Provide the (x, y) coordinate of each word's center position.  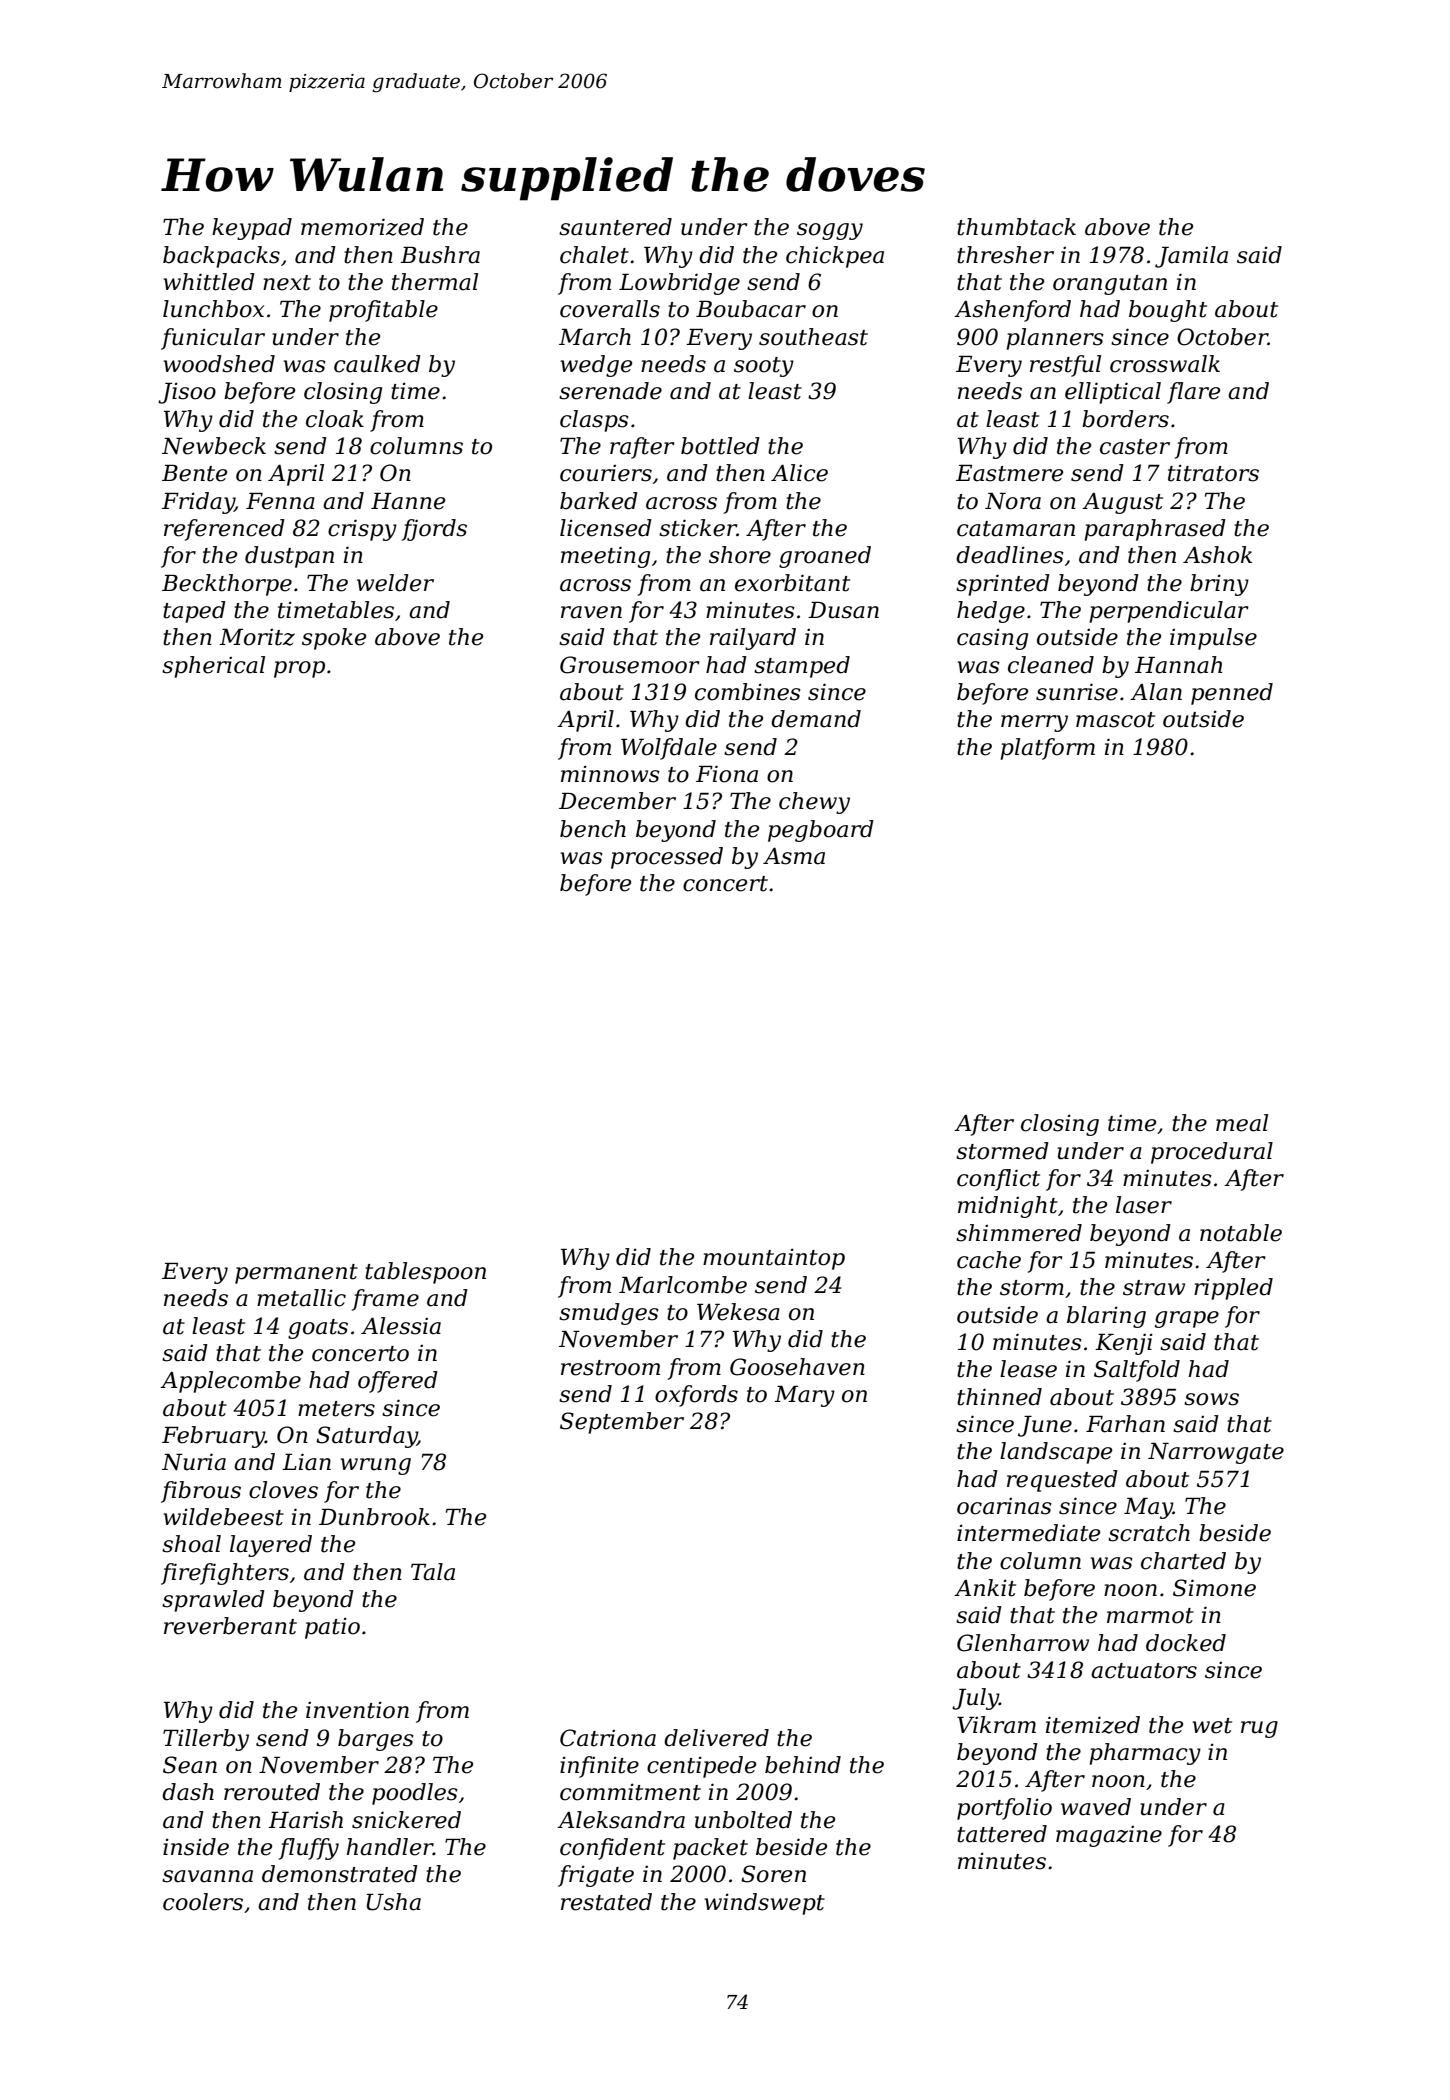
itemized (1093, 1725)
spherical (213, 667)
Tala (433, 1572)
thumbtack (1016, 227)
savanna (207, 1876)
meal (1242, 1123)
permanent (296, 1274)
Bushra (440, 255)
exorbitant (792, 583)
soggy (830, 231)
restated (606, 1902)
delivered (716, 1738)
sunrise (1077, 692)
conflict (998, 1180)
